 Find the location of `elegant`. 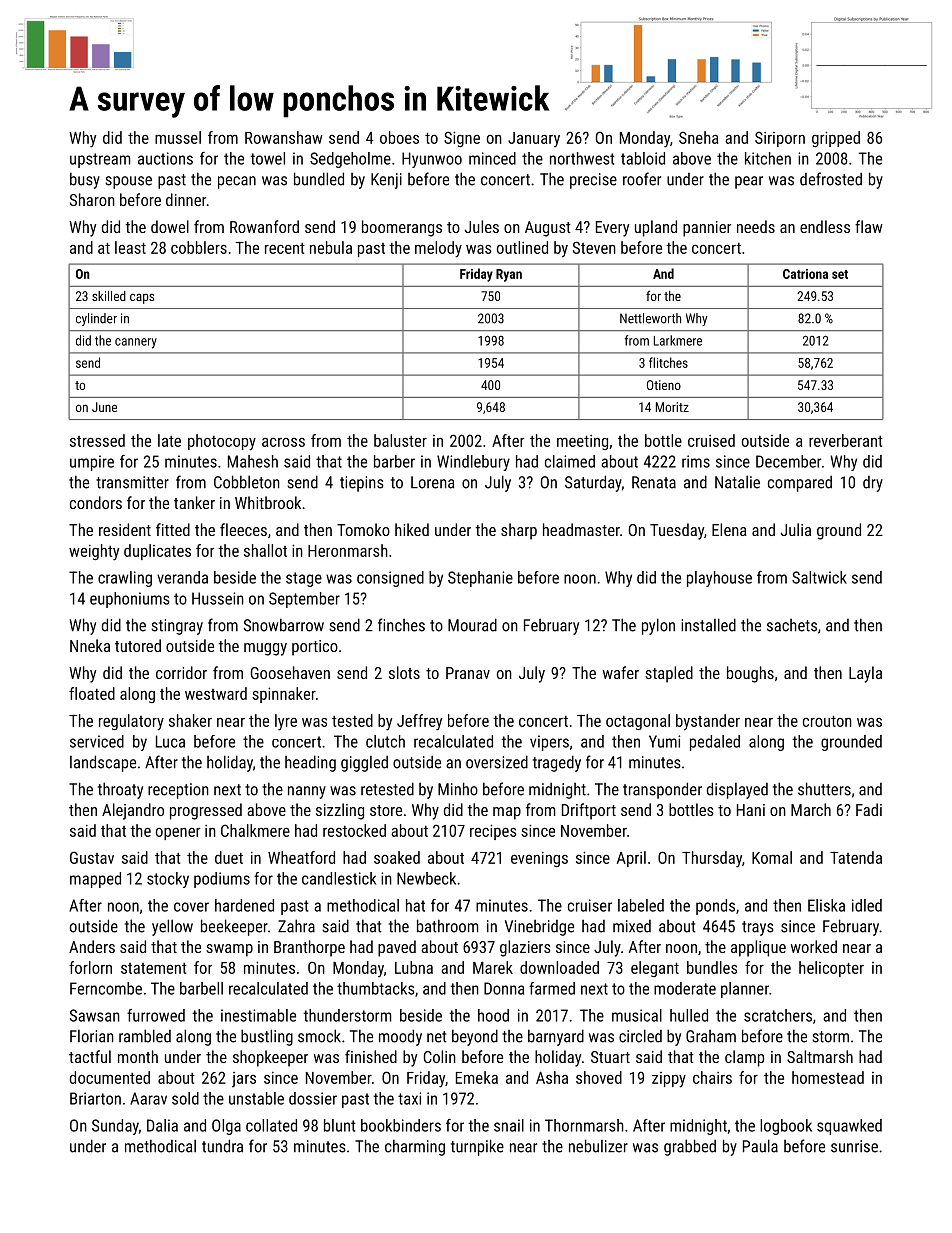

elegant is located at coordinates (655, 969).
